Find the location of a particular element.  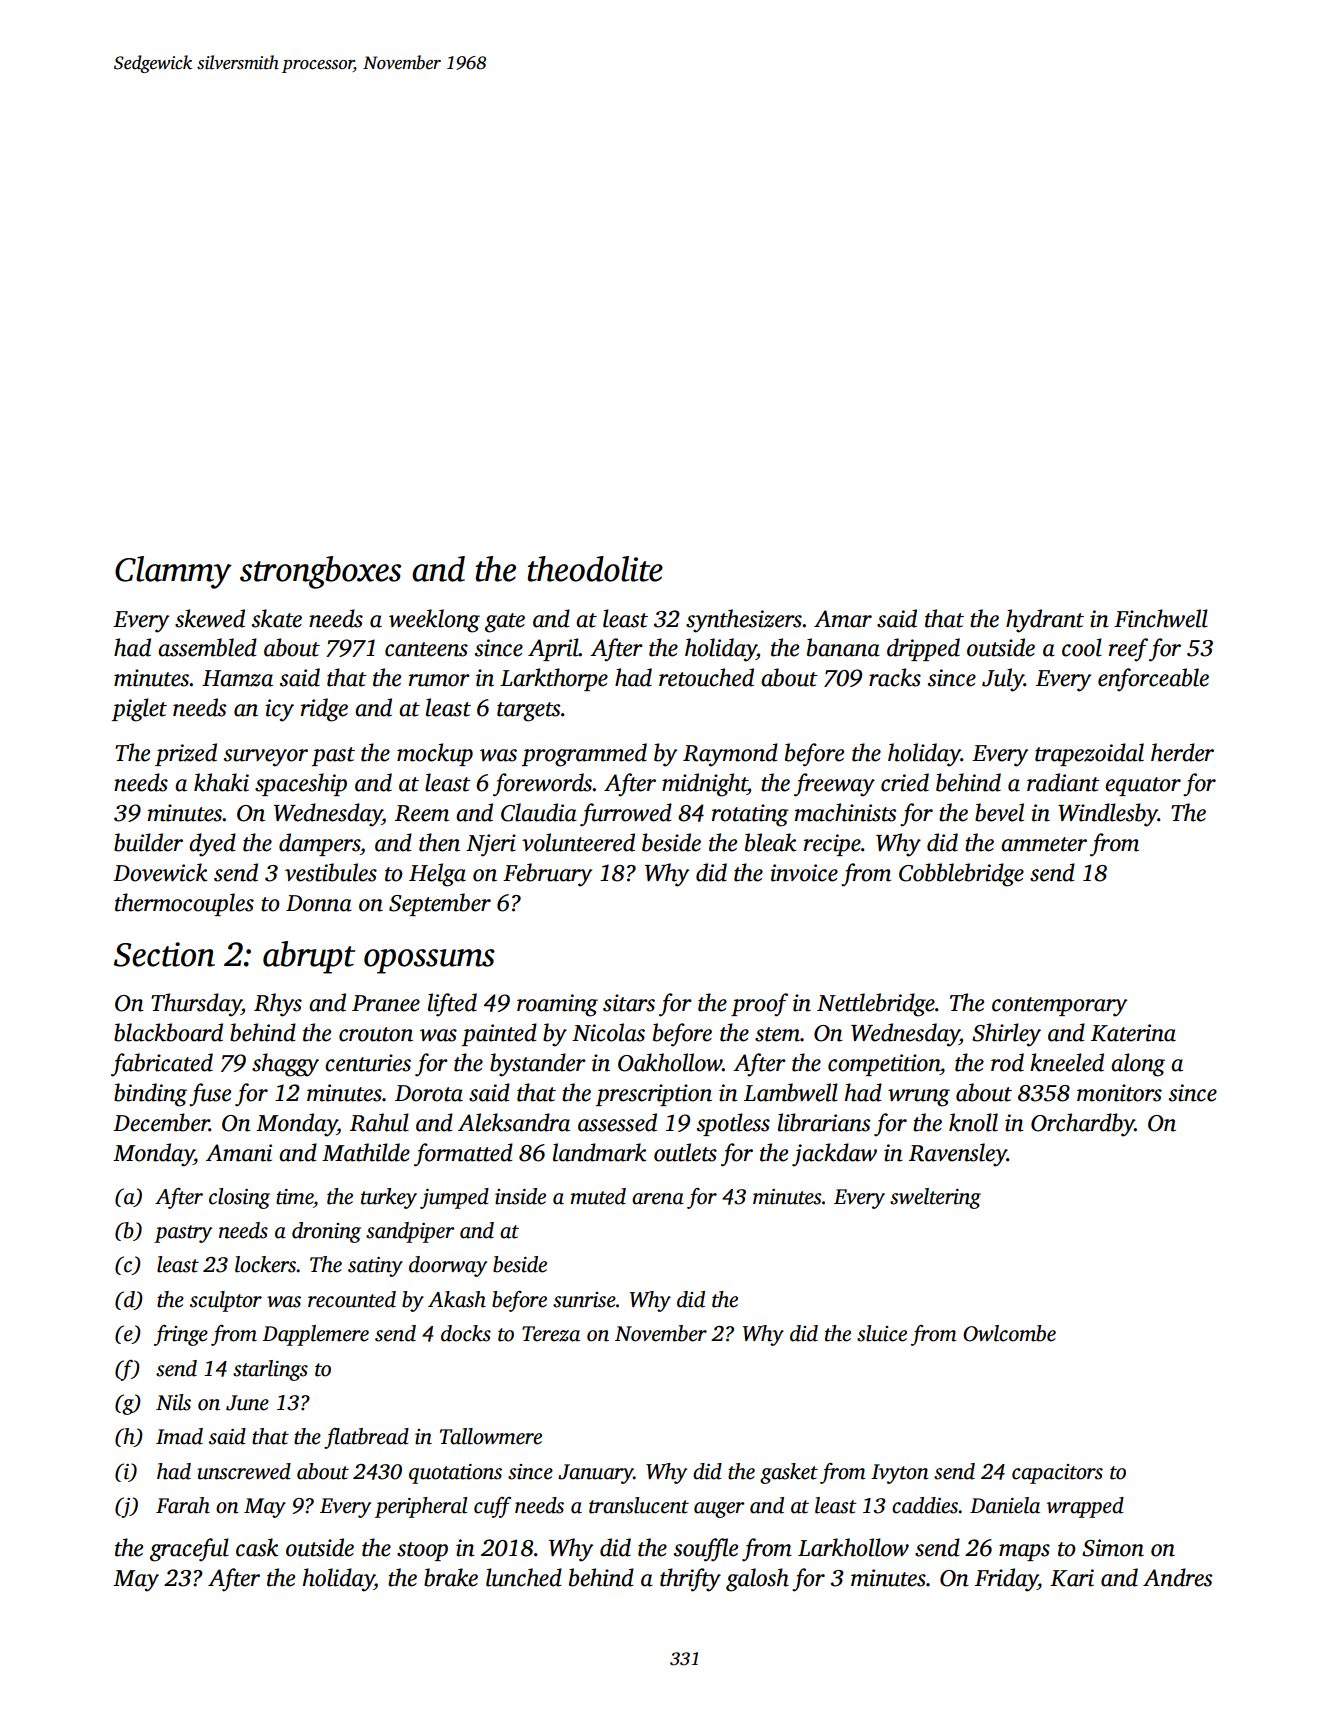

Tereza is located at coordinates (551, 1334).
